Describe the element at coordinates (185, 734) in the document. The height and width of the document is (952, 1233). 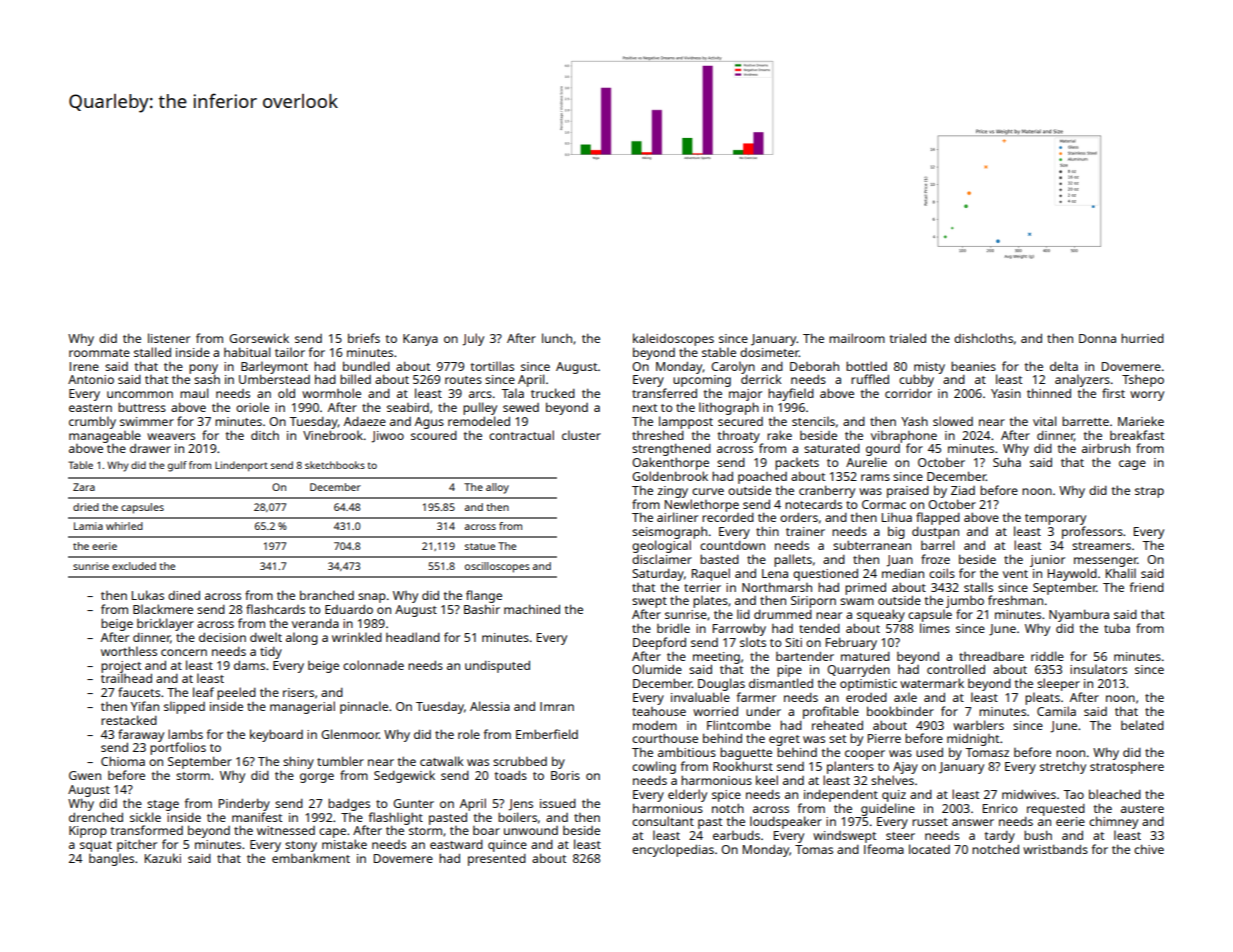
I see `lambs` at that location.
